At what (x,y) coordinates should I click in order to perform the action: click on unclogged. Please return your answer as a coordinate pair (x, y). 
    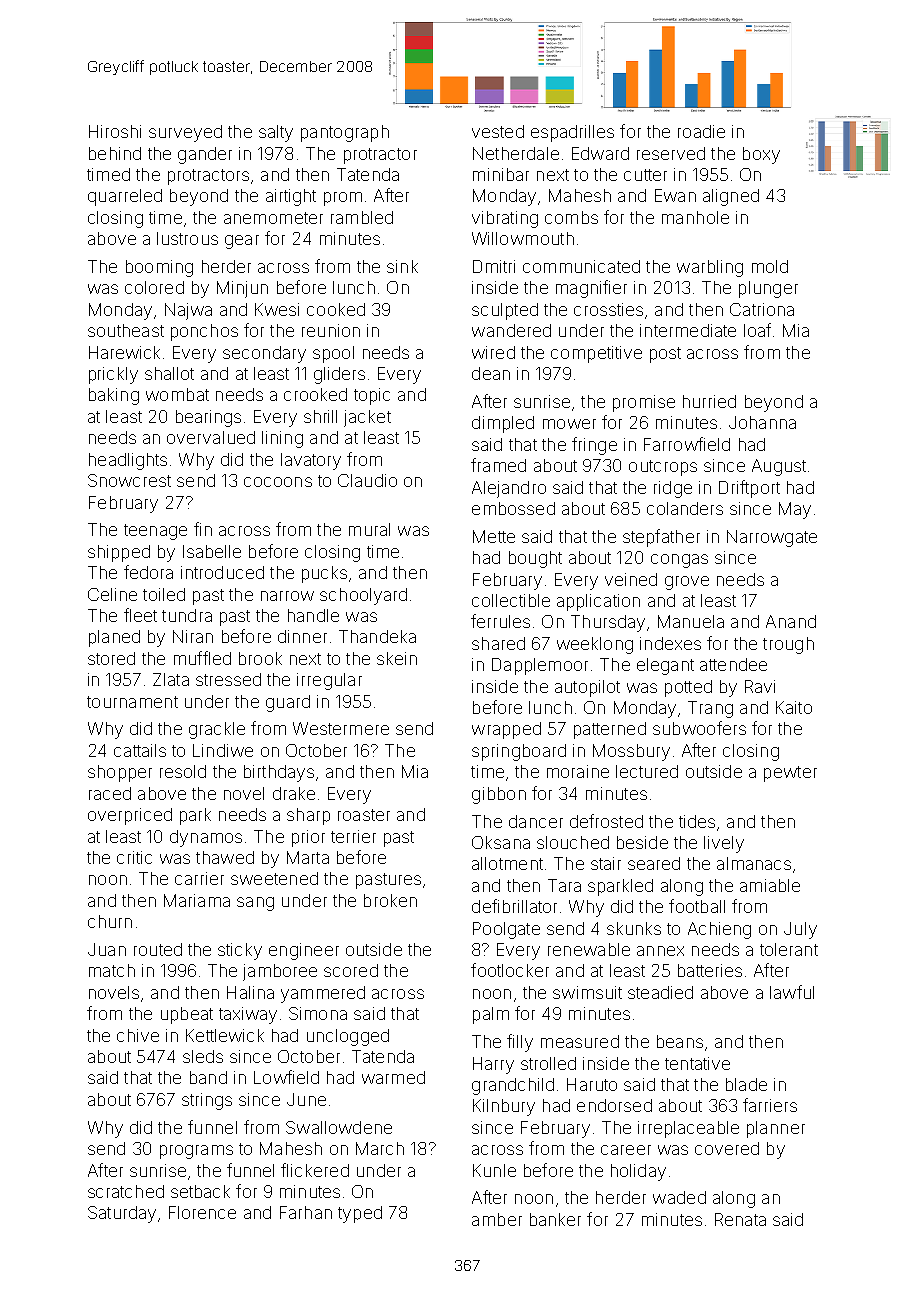
    Looking at the image, I should click on (348, 1037).
